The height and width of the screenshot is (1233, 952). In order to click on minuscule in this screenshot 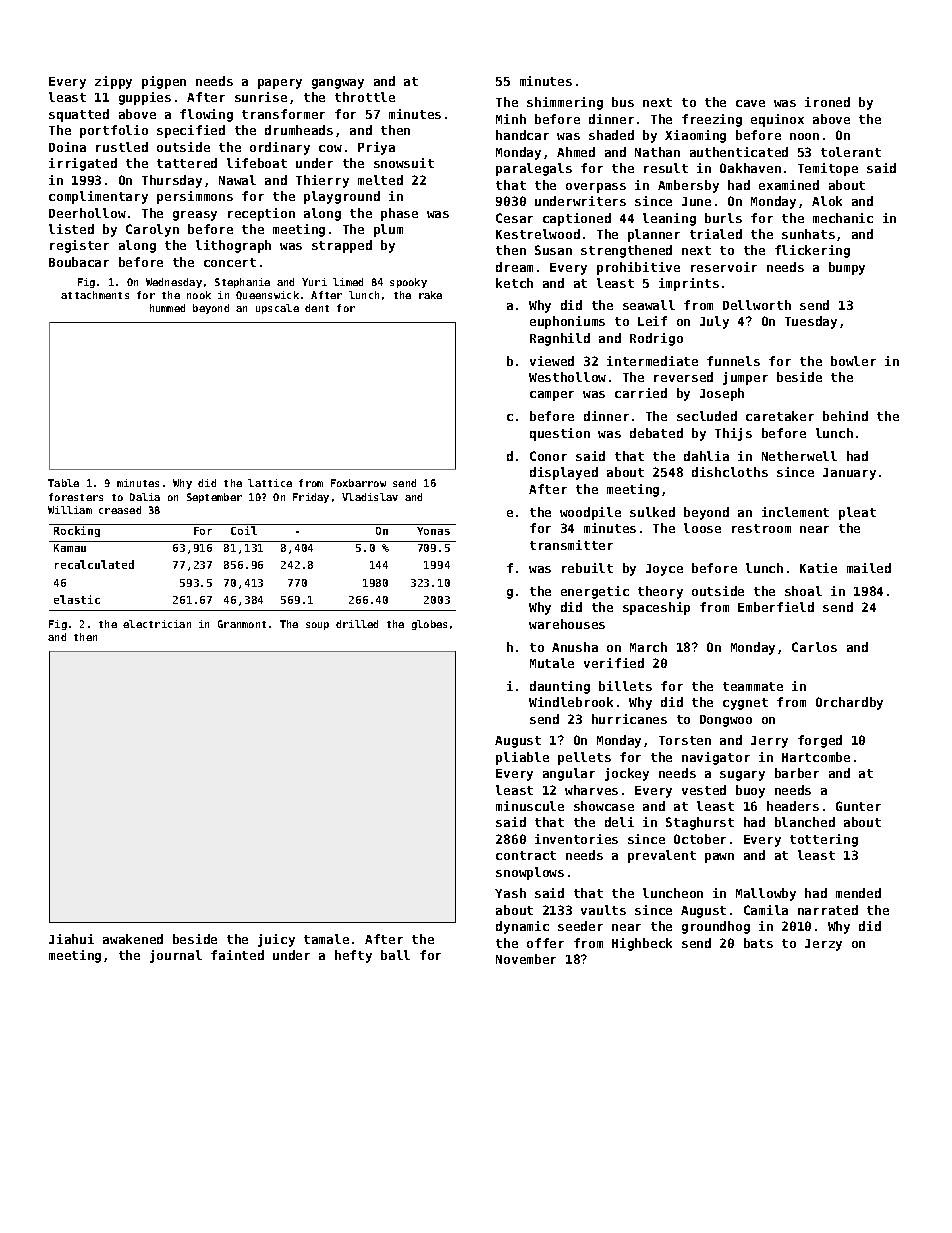, I will do `click(530, 806)`.
